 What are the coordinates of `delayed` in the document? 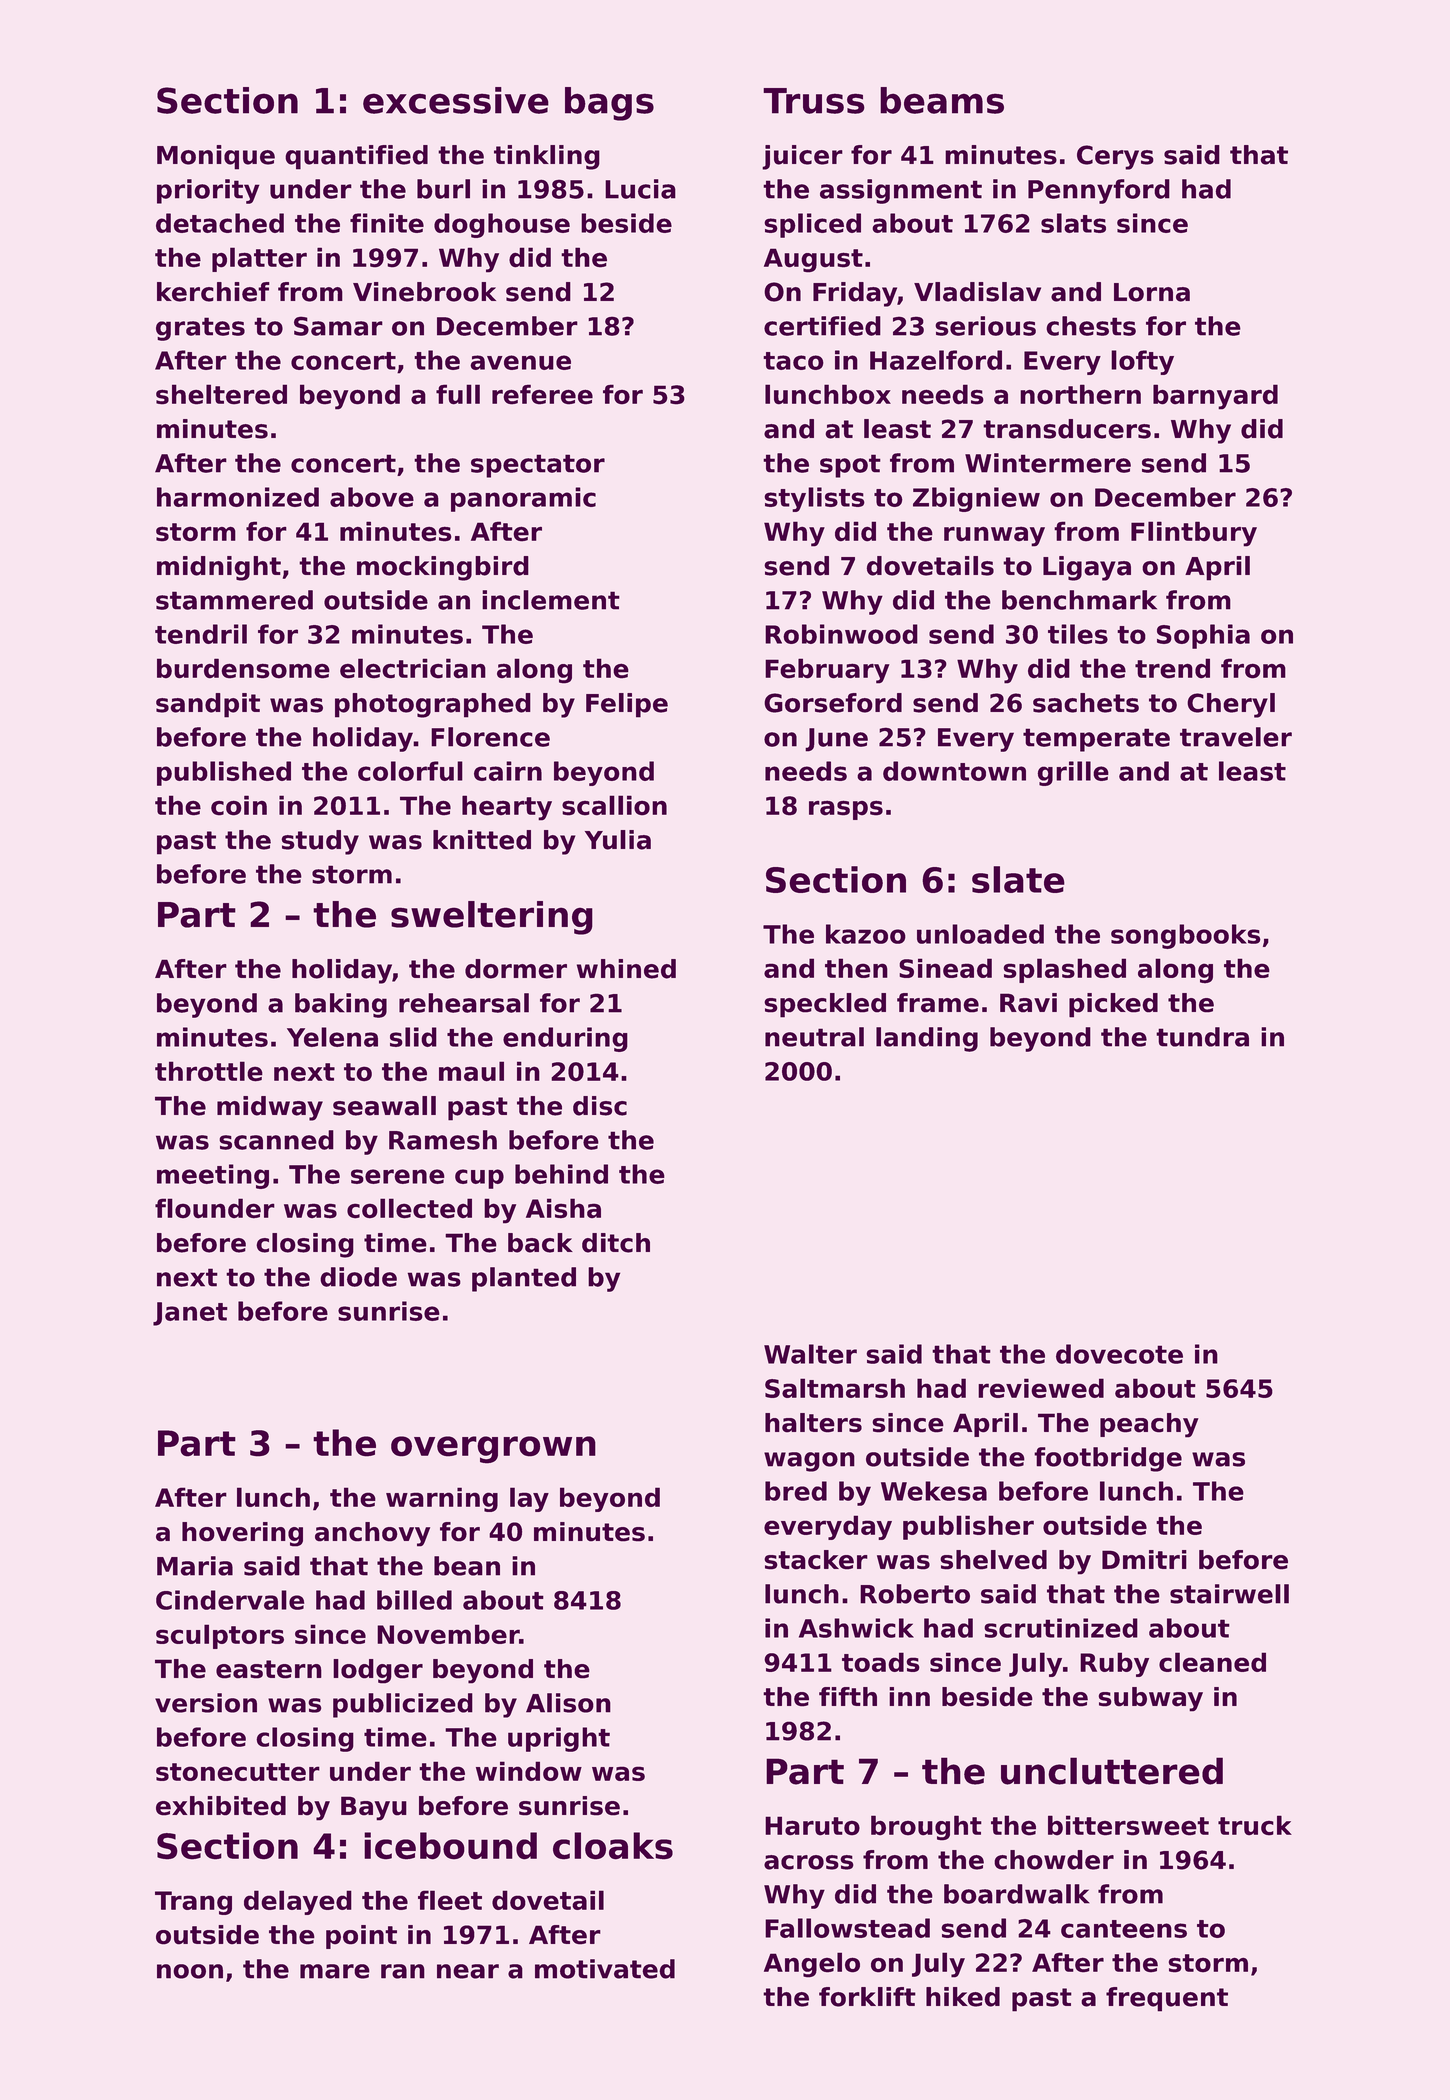 It's located at (298, 1902).
